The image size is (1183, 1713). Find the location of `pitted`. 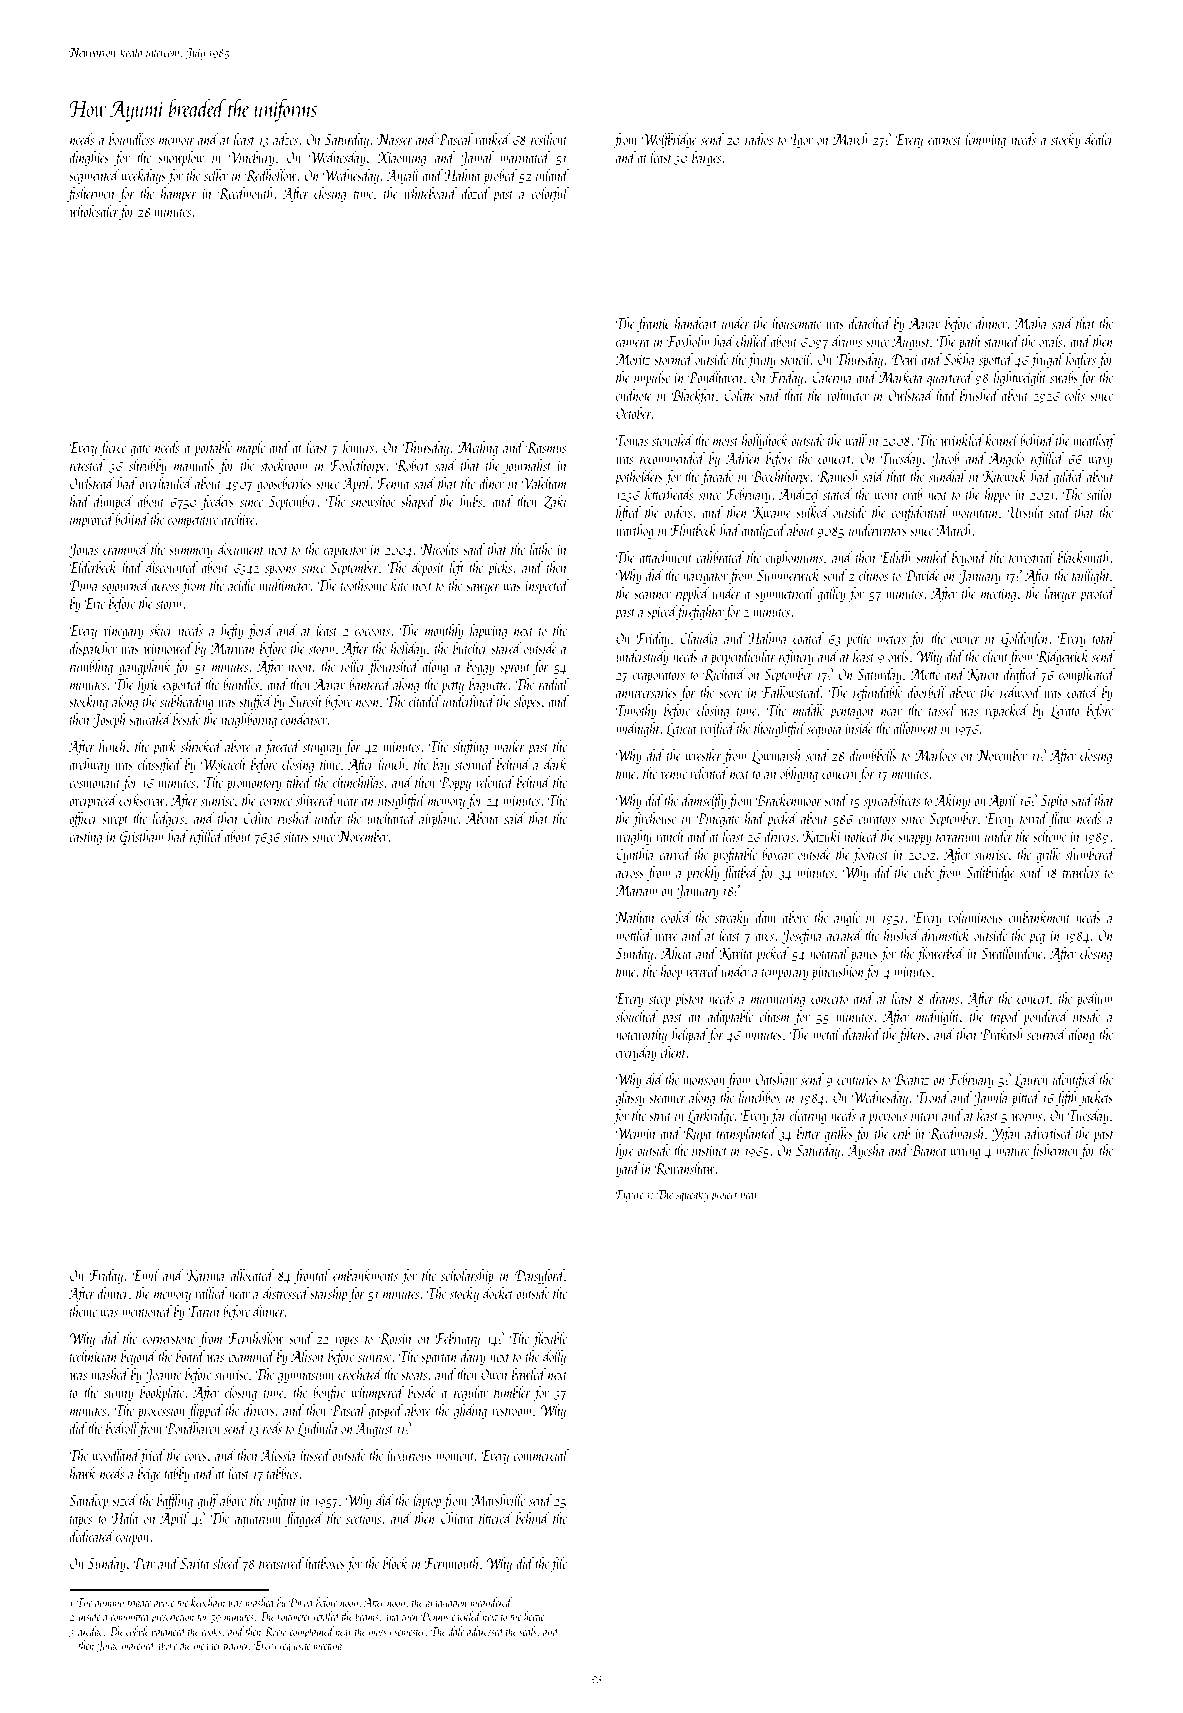

pitted is located at coordinates (1026, 1098).
